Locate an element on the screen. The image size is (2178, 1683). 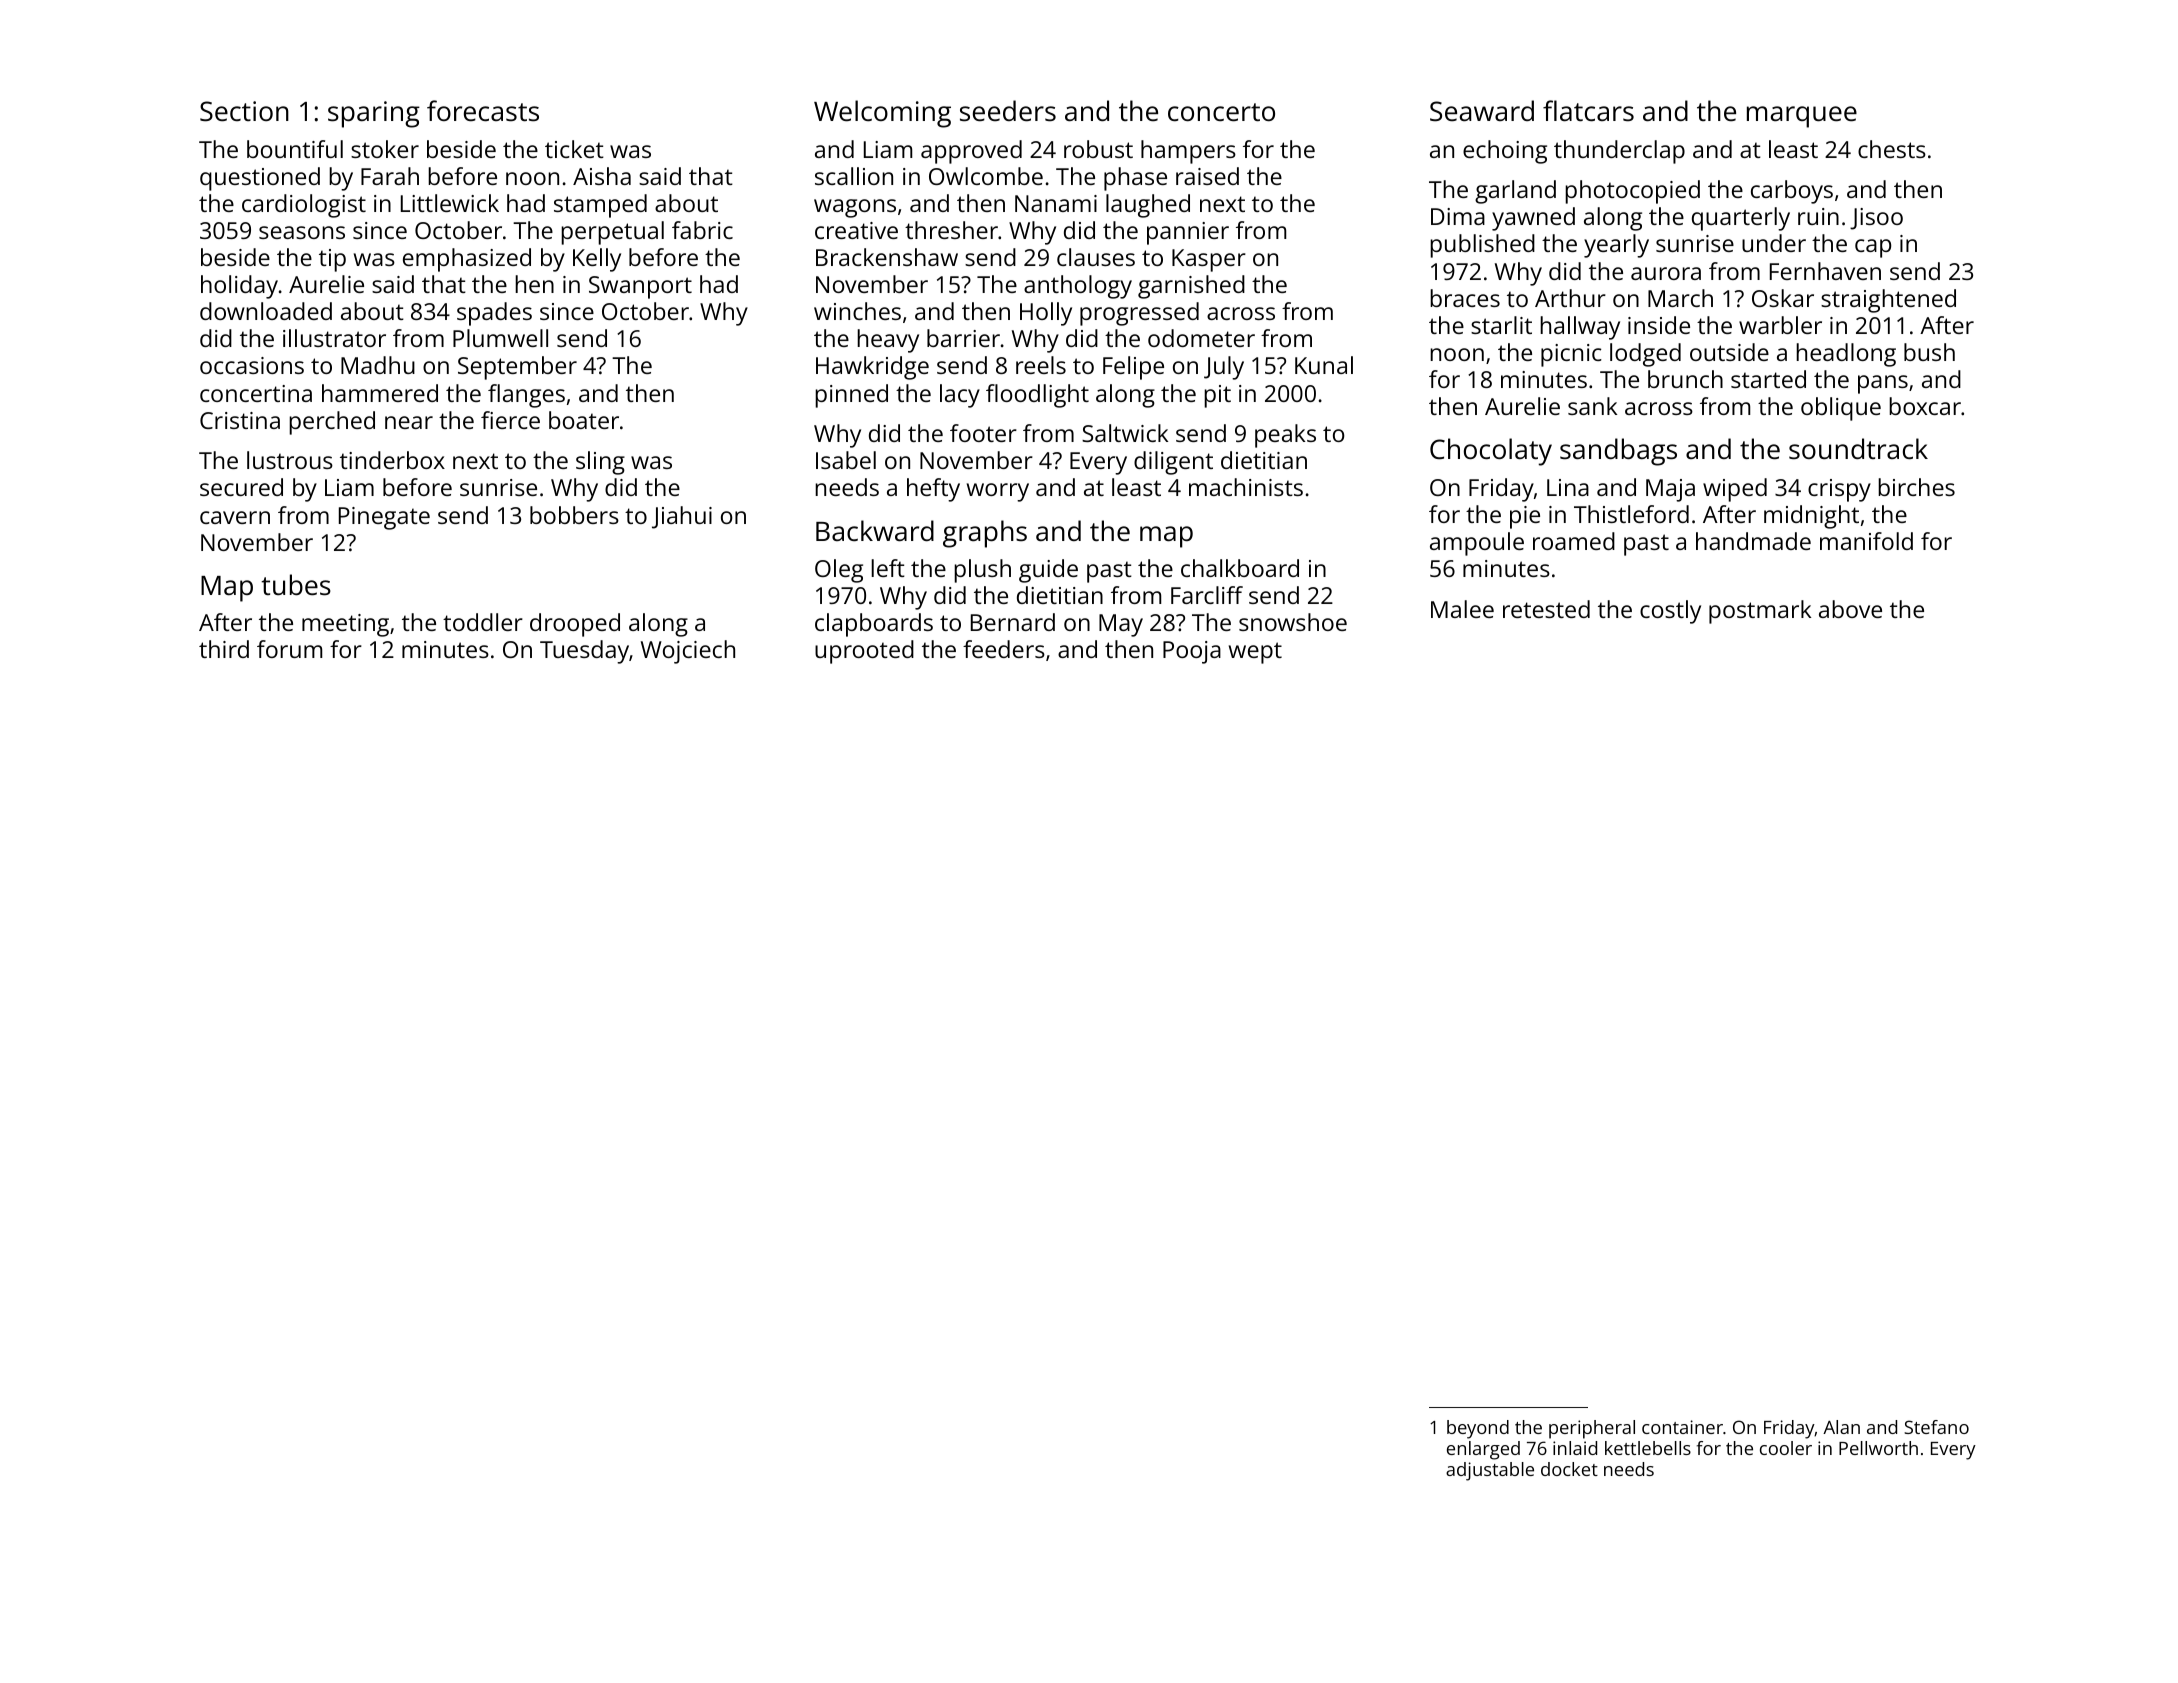
Tuesday is located at coordinates (584, 652).
